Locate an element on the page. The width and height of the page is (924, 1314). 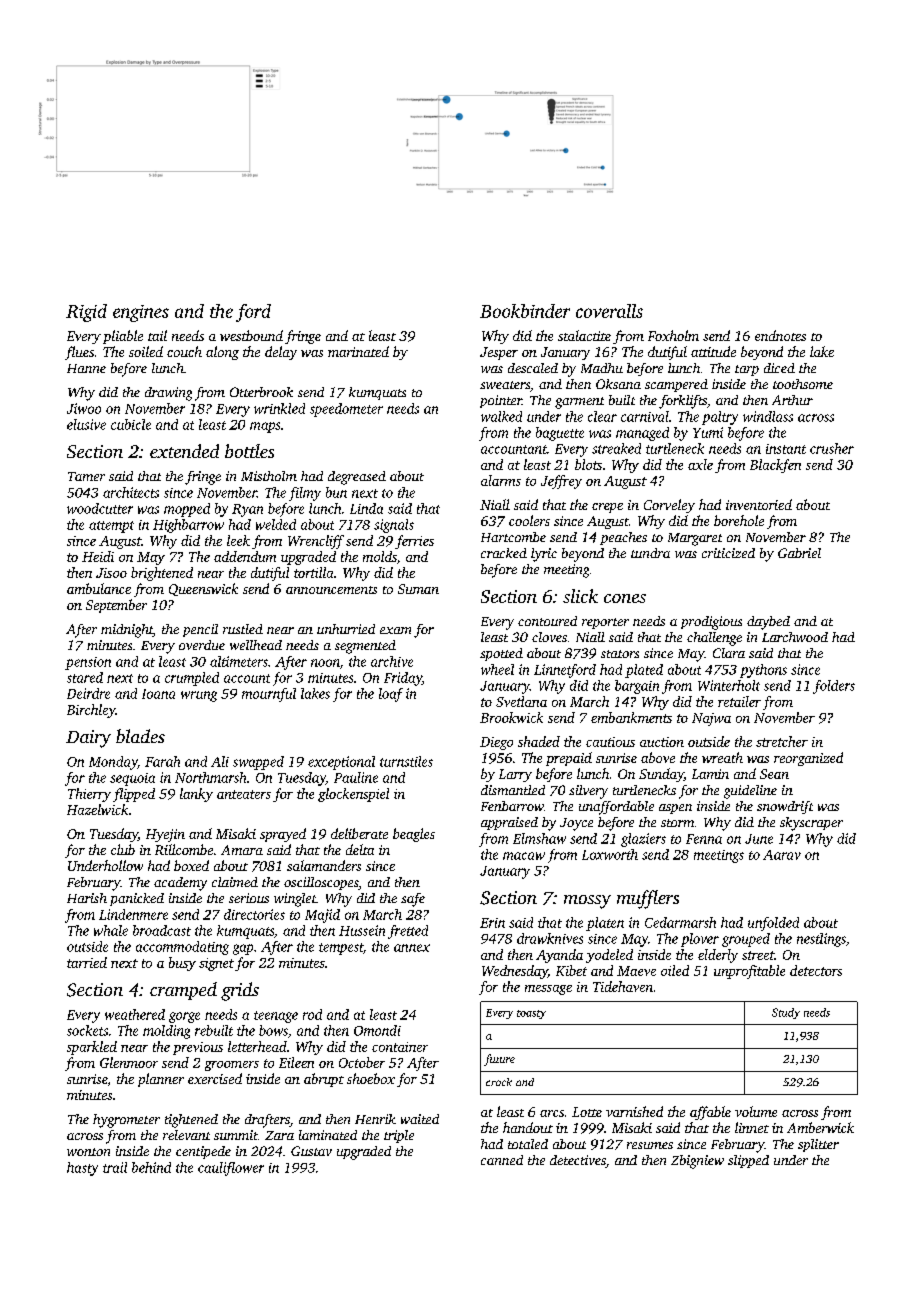
hygrometer is located at coordinates (126, 1121).
